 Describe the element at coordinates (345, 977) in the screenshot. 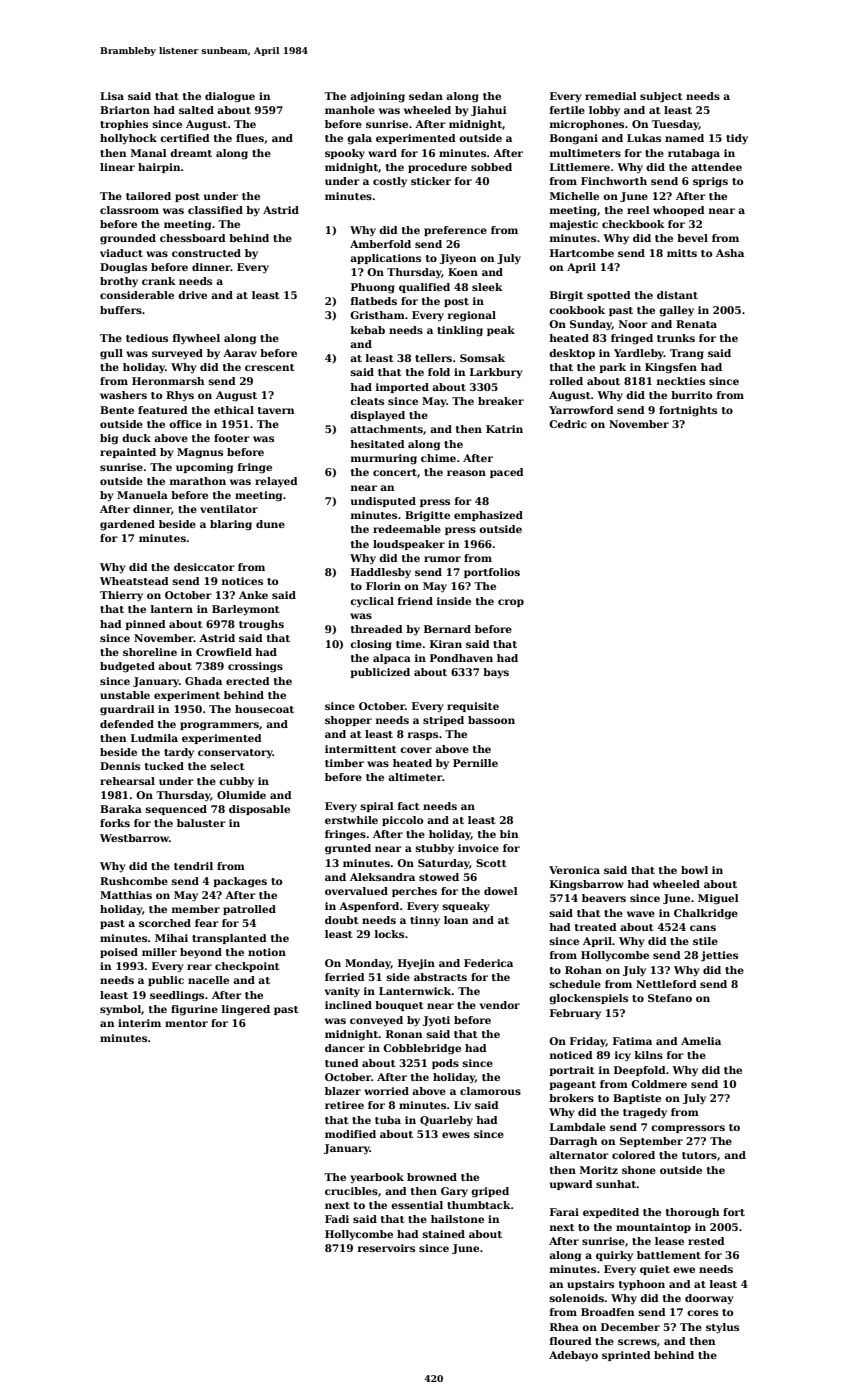

I see `ferried` at that location.
